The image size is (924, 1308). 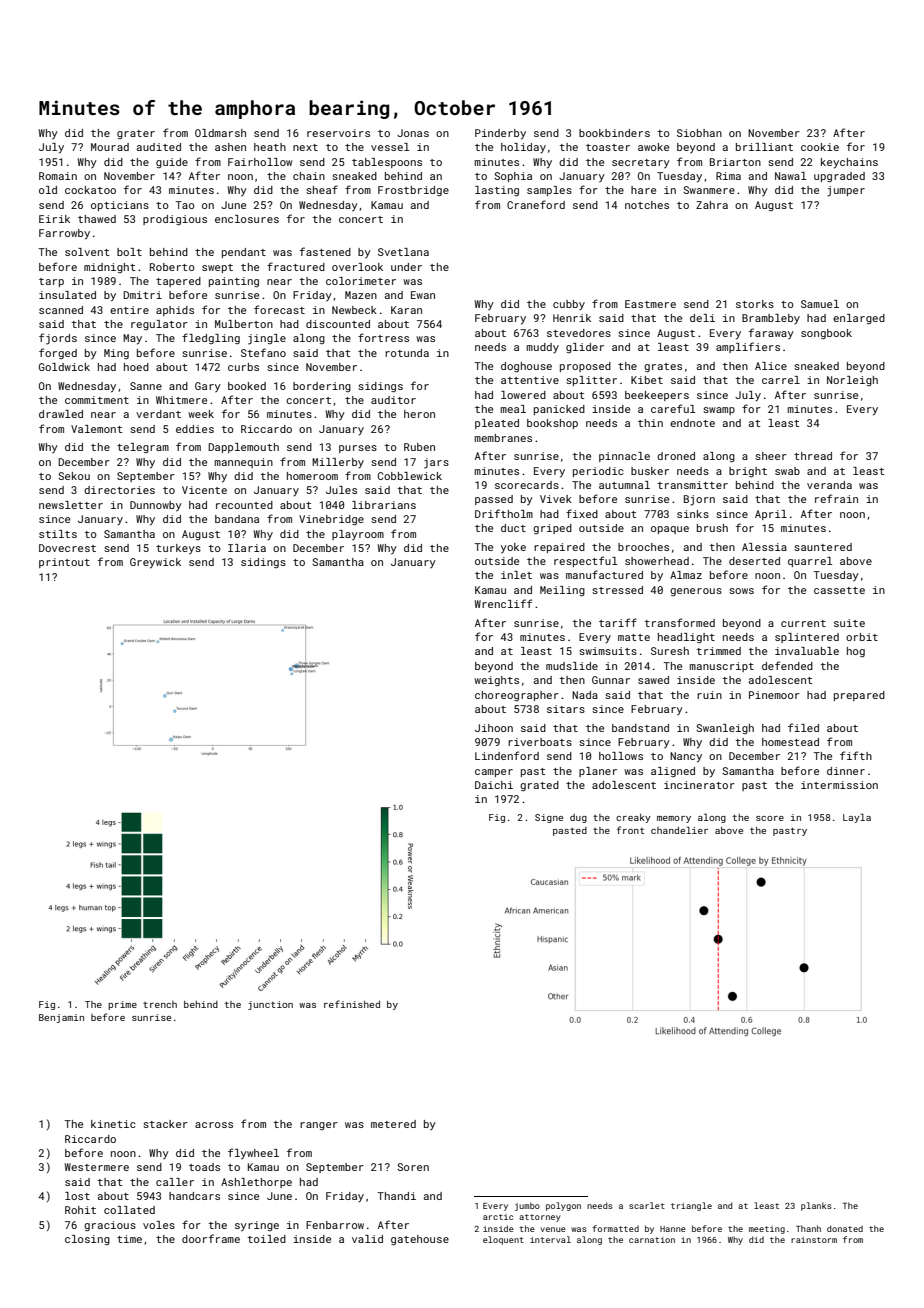 I want to click on weights, so click(x=496, y=681).
